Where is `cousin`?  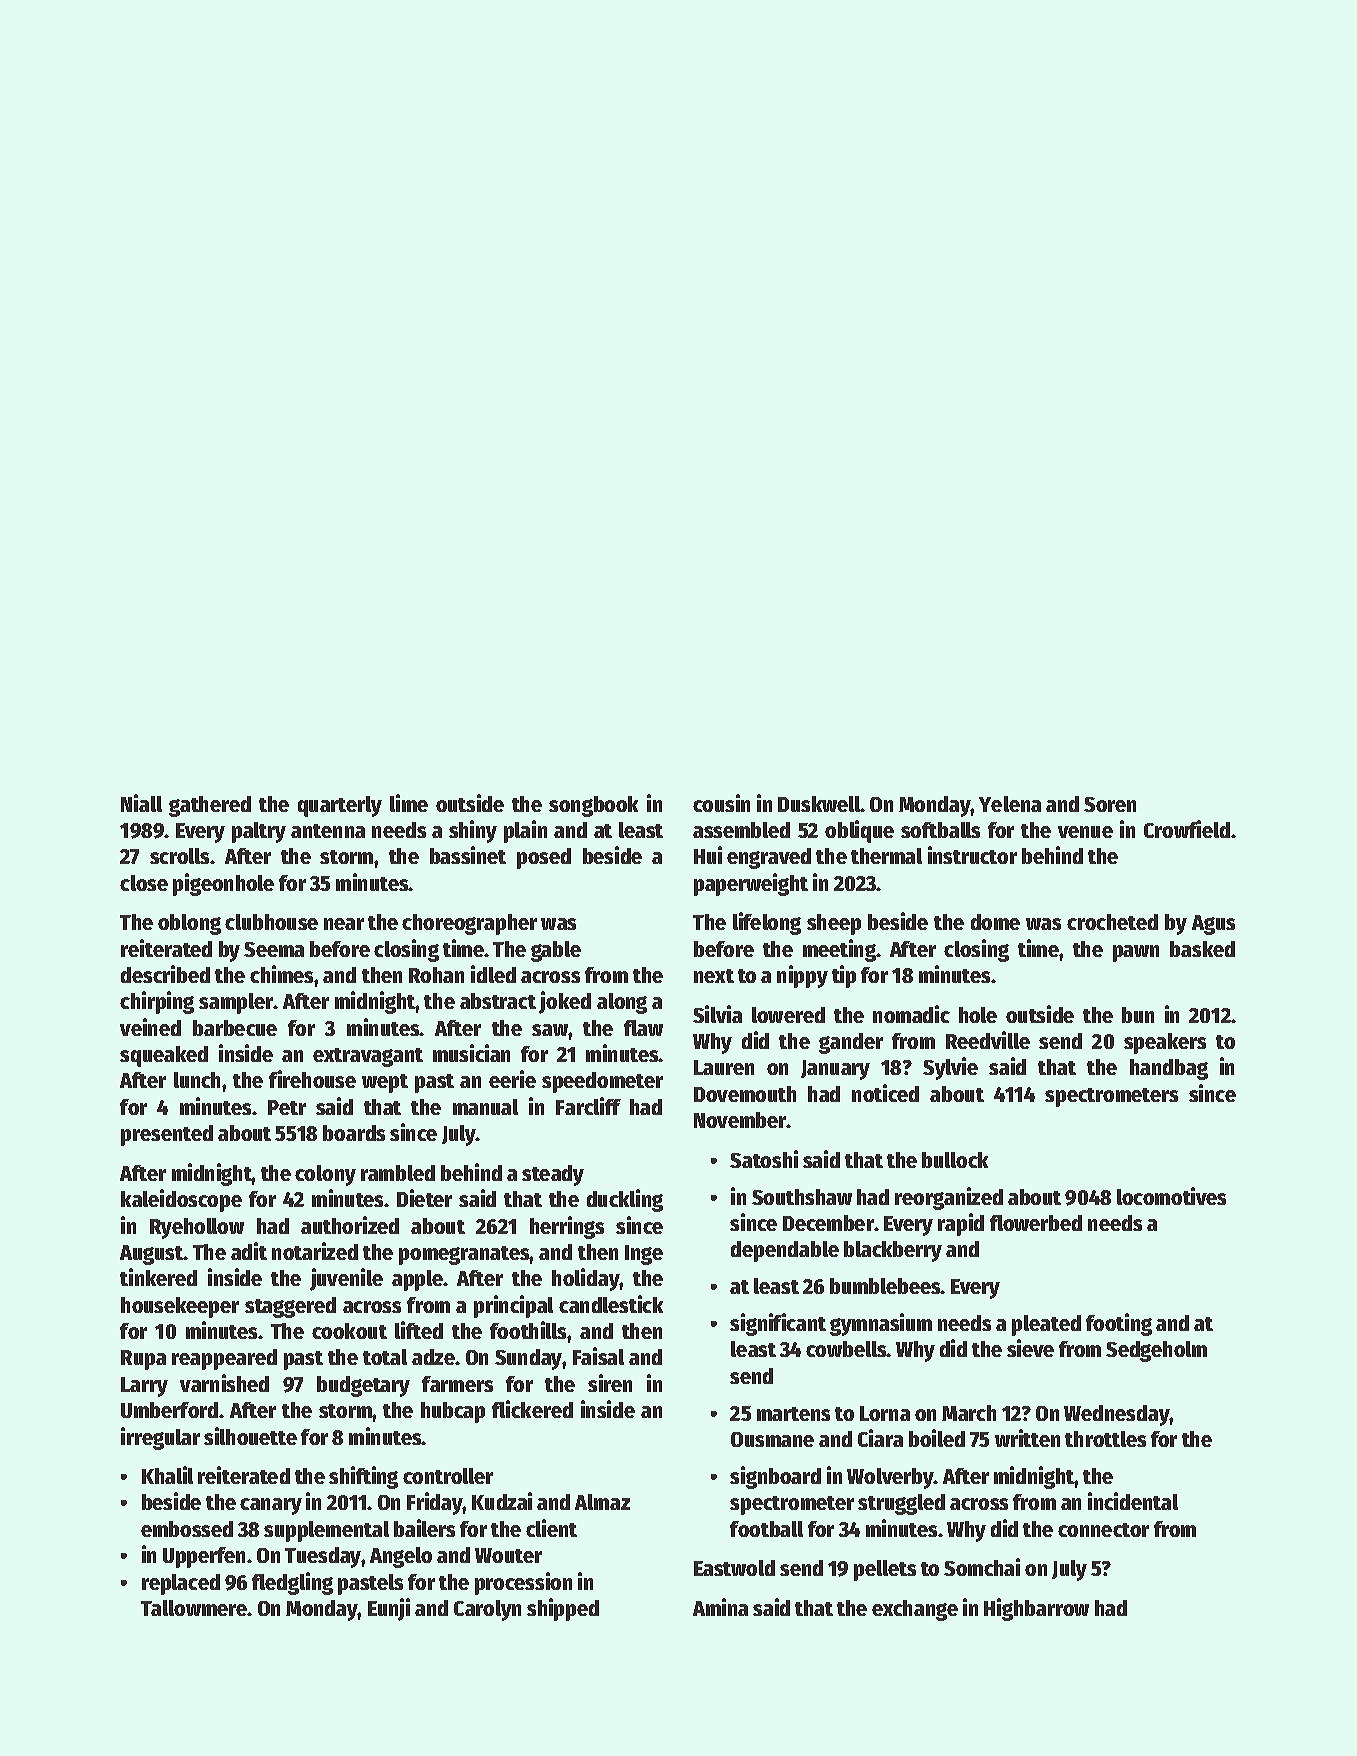
cousin is located at coordinates (721, 803).
